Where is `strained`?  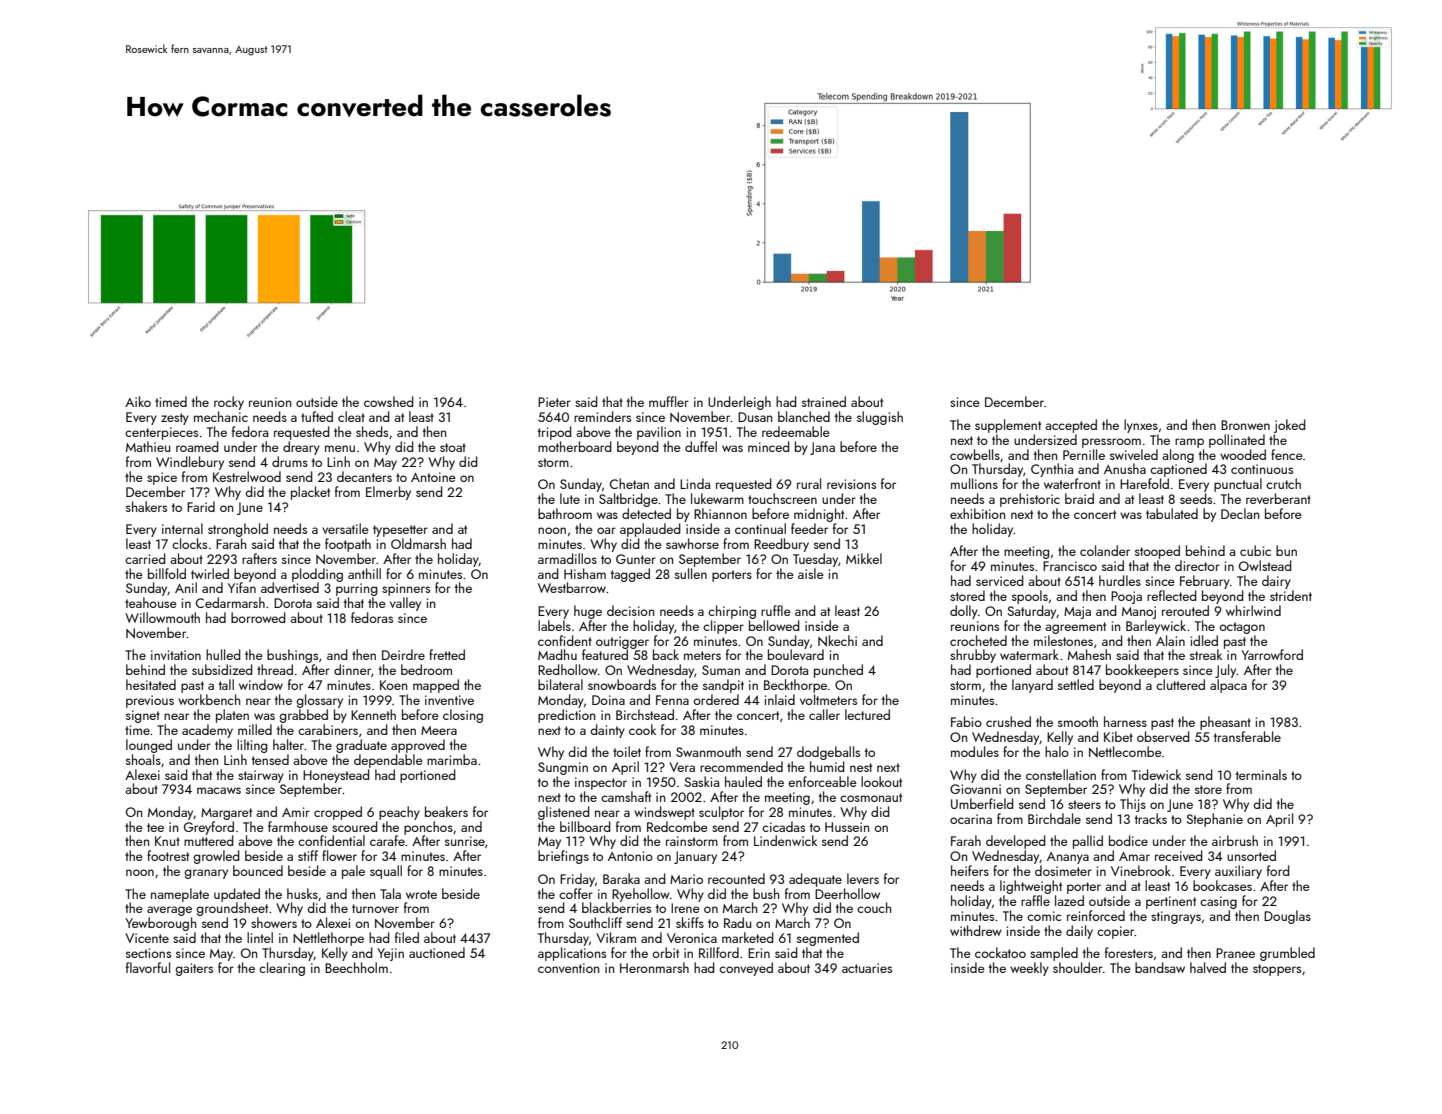 strained is located at coordinates (824, 401).
